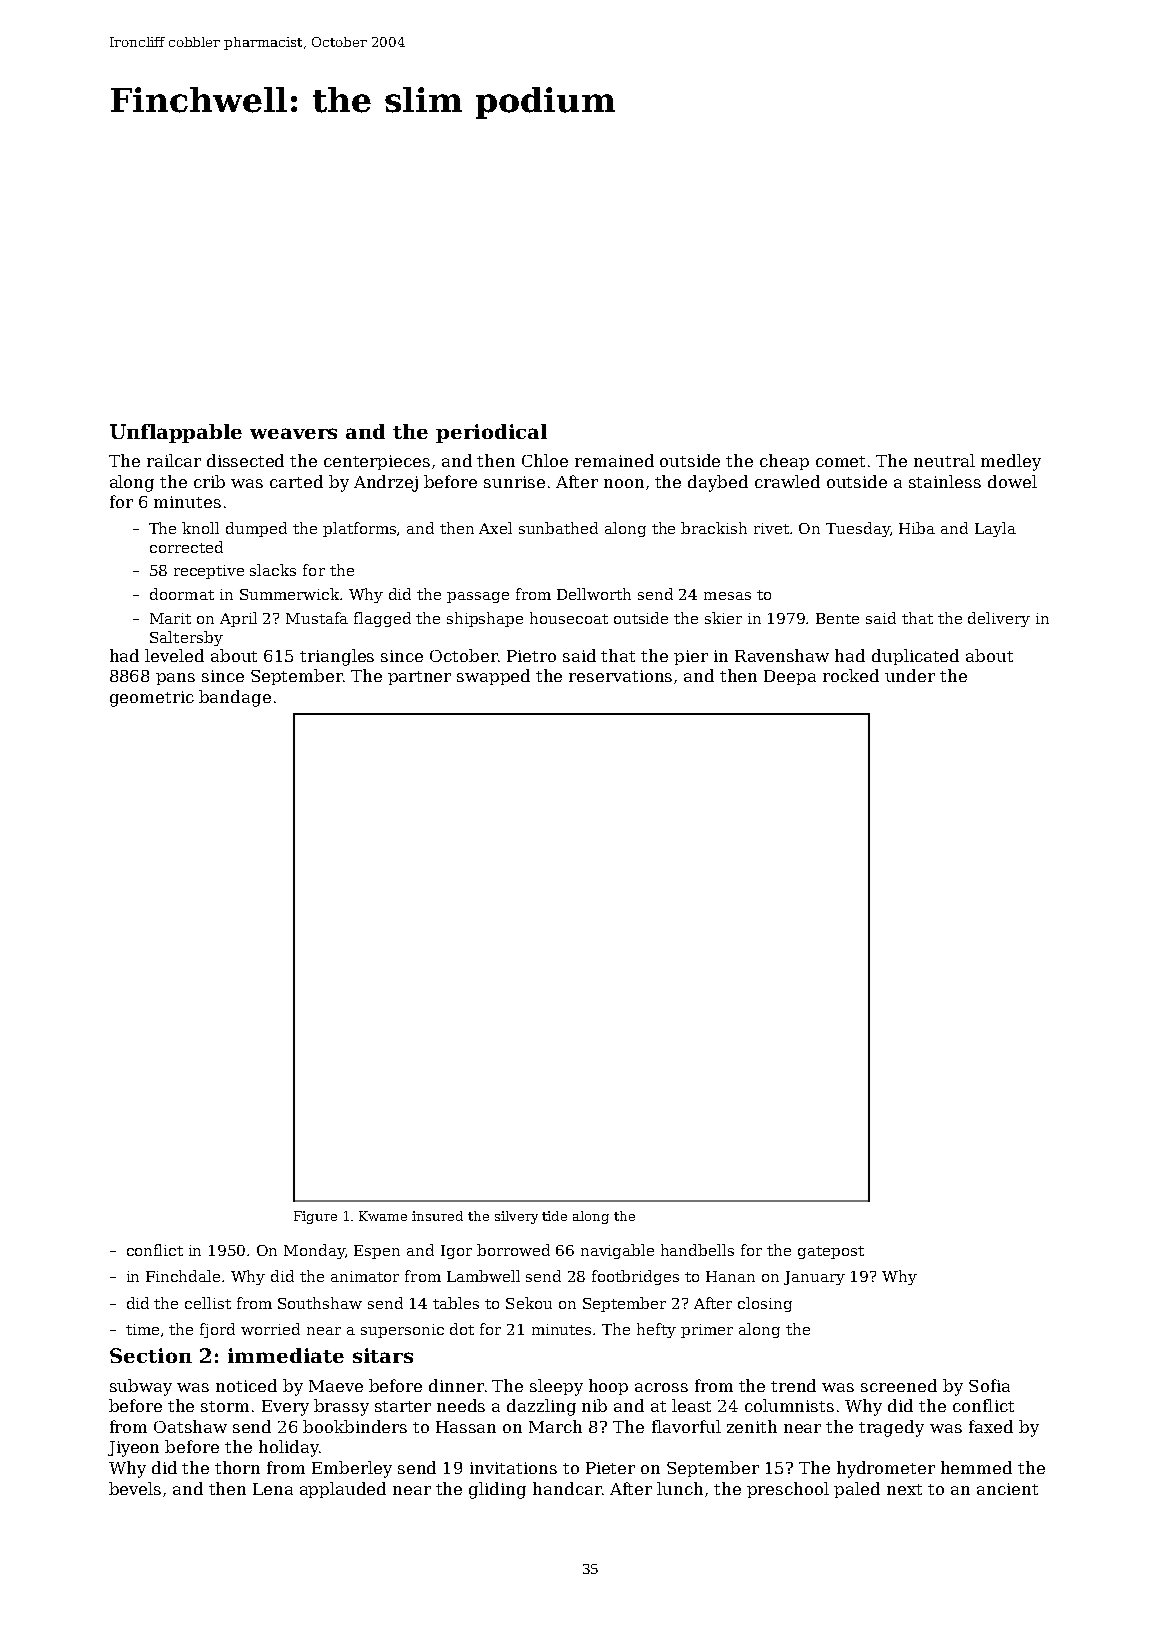 The width and height of the screenshot is (1163, 1645). What do you see at coordinates (831, 1252) in the screenshot?
I see `gatepost` at bounding box center [831, 1252].
